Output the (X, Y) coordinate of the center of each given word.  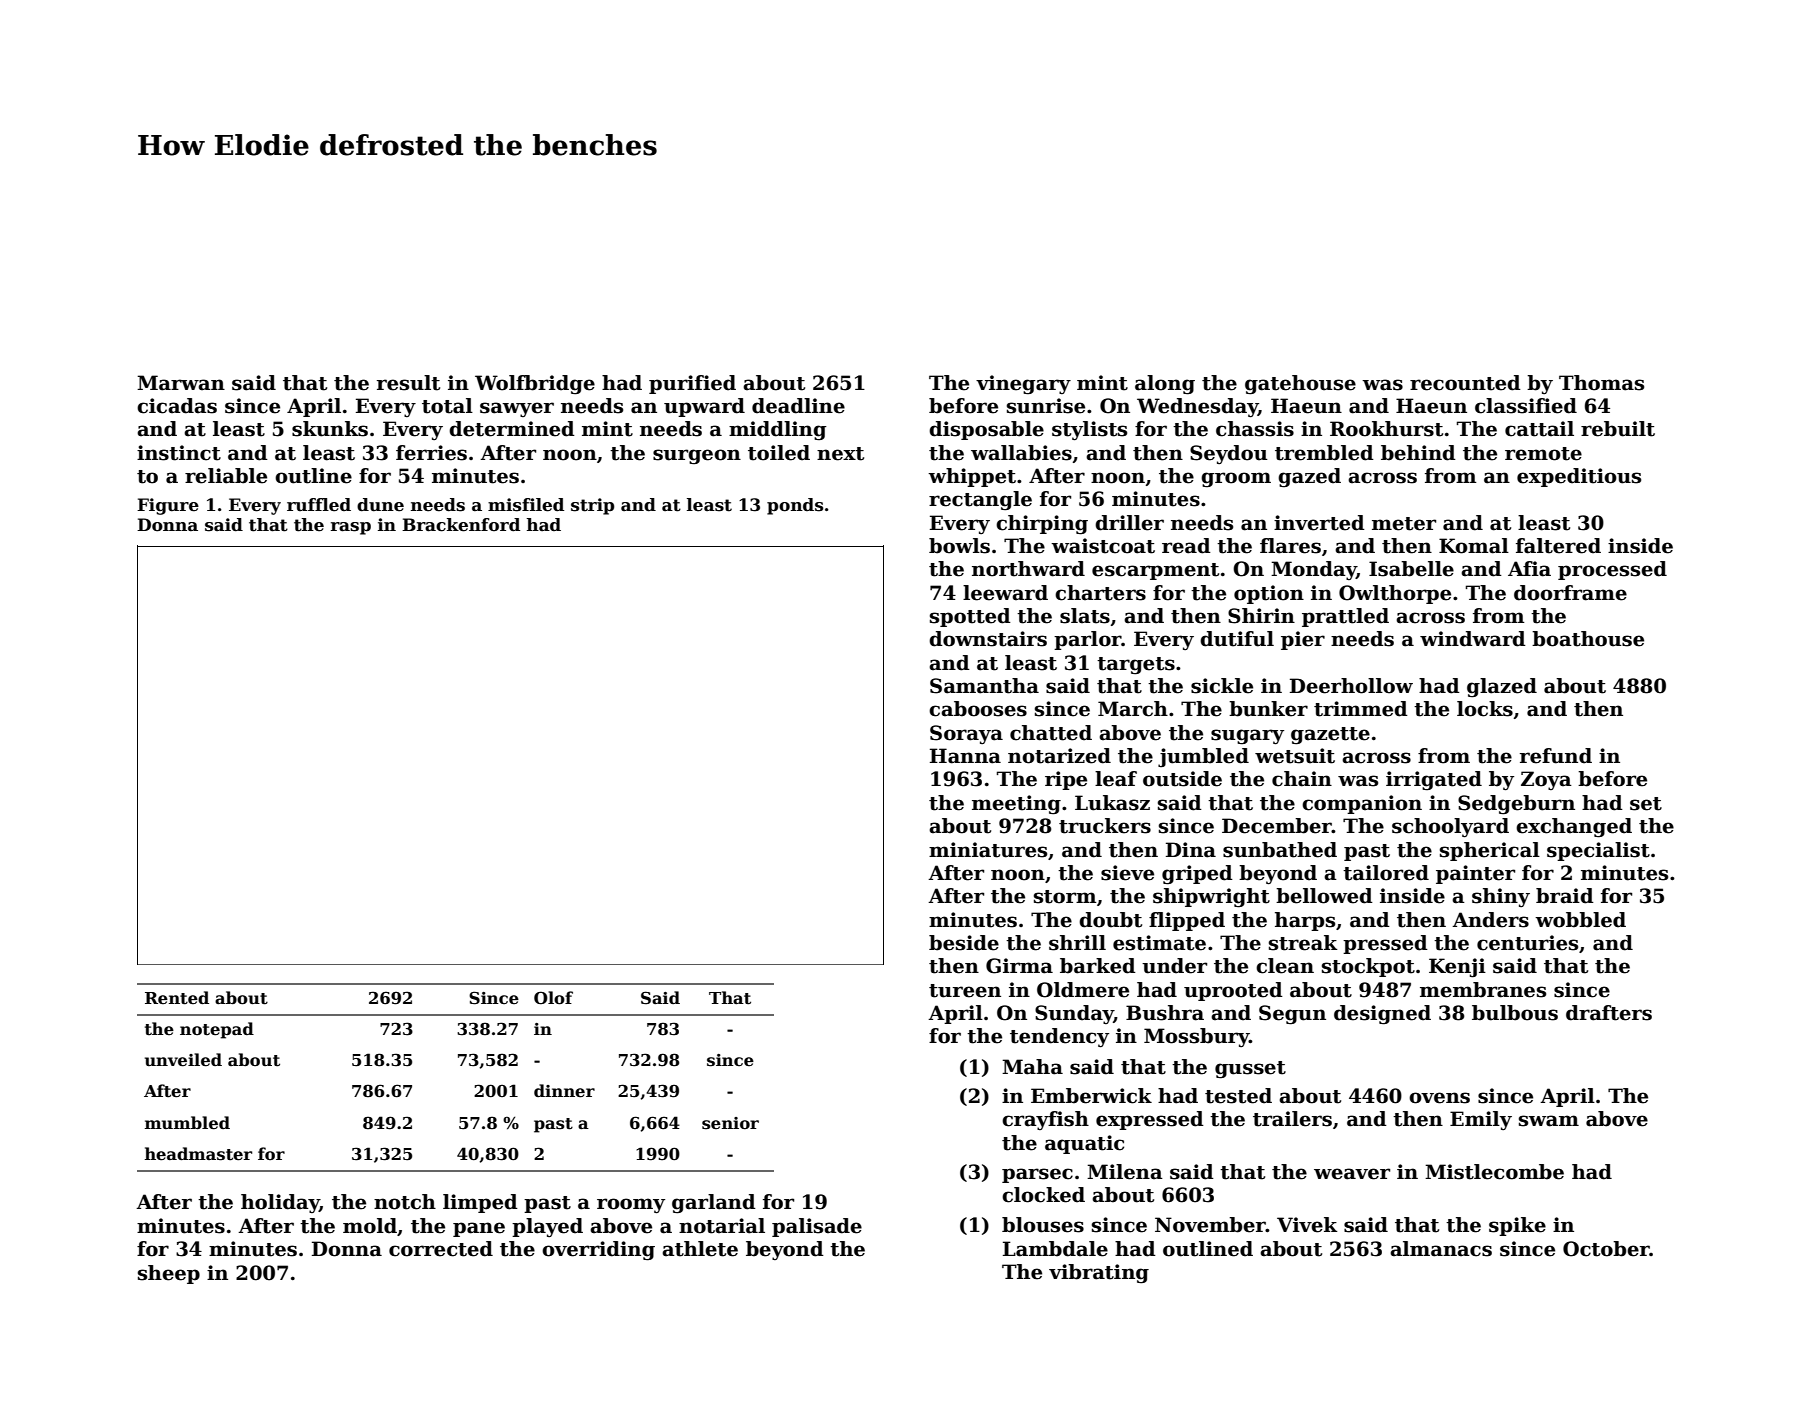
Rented (177, 998)
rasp (351, 528)
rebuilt (1618, 429)
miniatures (988, 850)
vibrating (1099, 1274)
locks (1485, 709)
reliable (226, 476)
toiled (779, 453)
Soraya (966, 734)
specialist (1598, 851)
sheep (169, 1274)
